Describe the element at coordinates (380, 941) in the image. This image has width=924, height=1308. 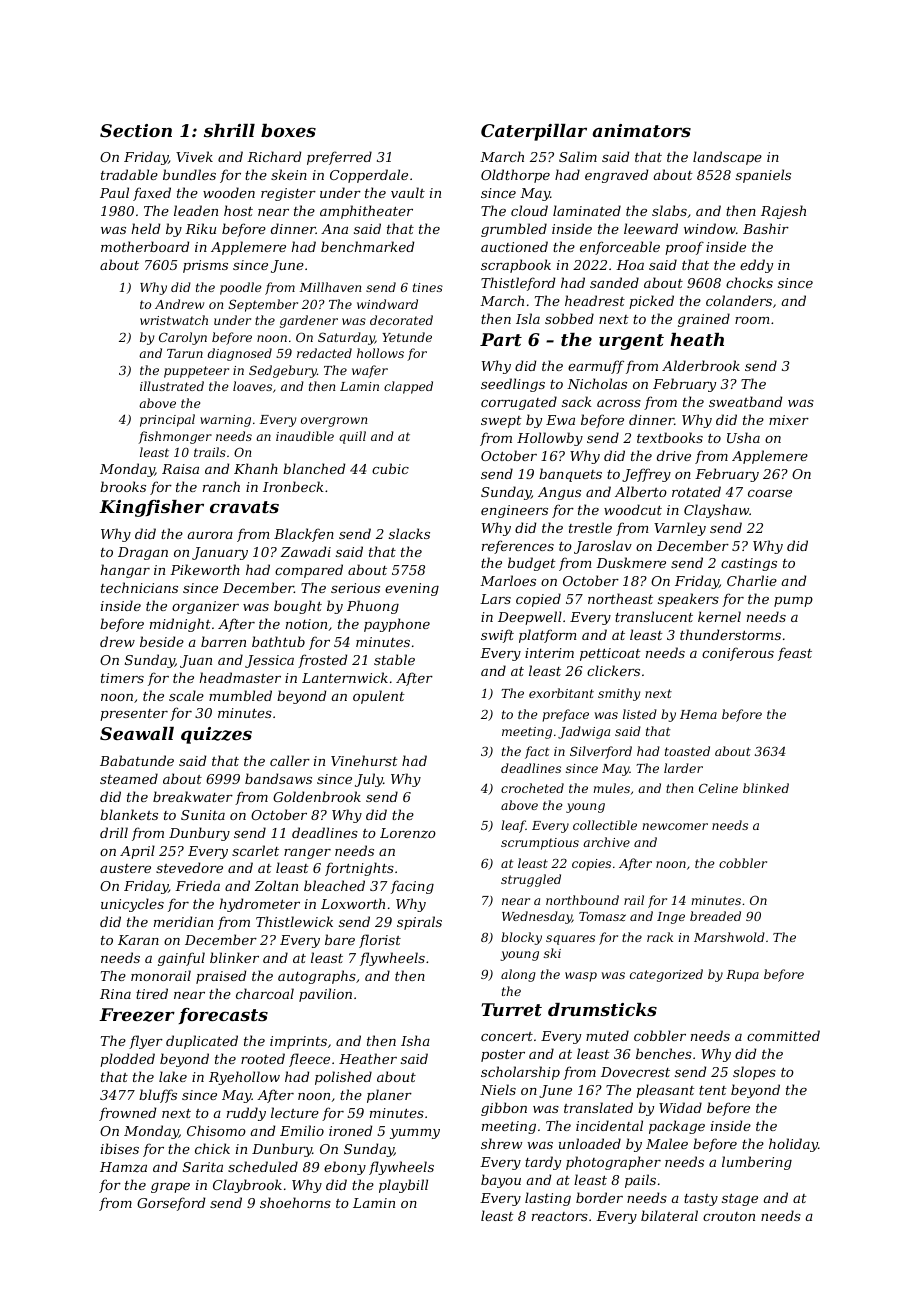
I see `florist` at that location.
